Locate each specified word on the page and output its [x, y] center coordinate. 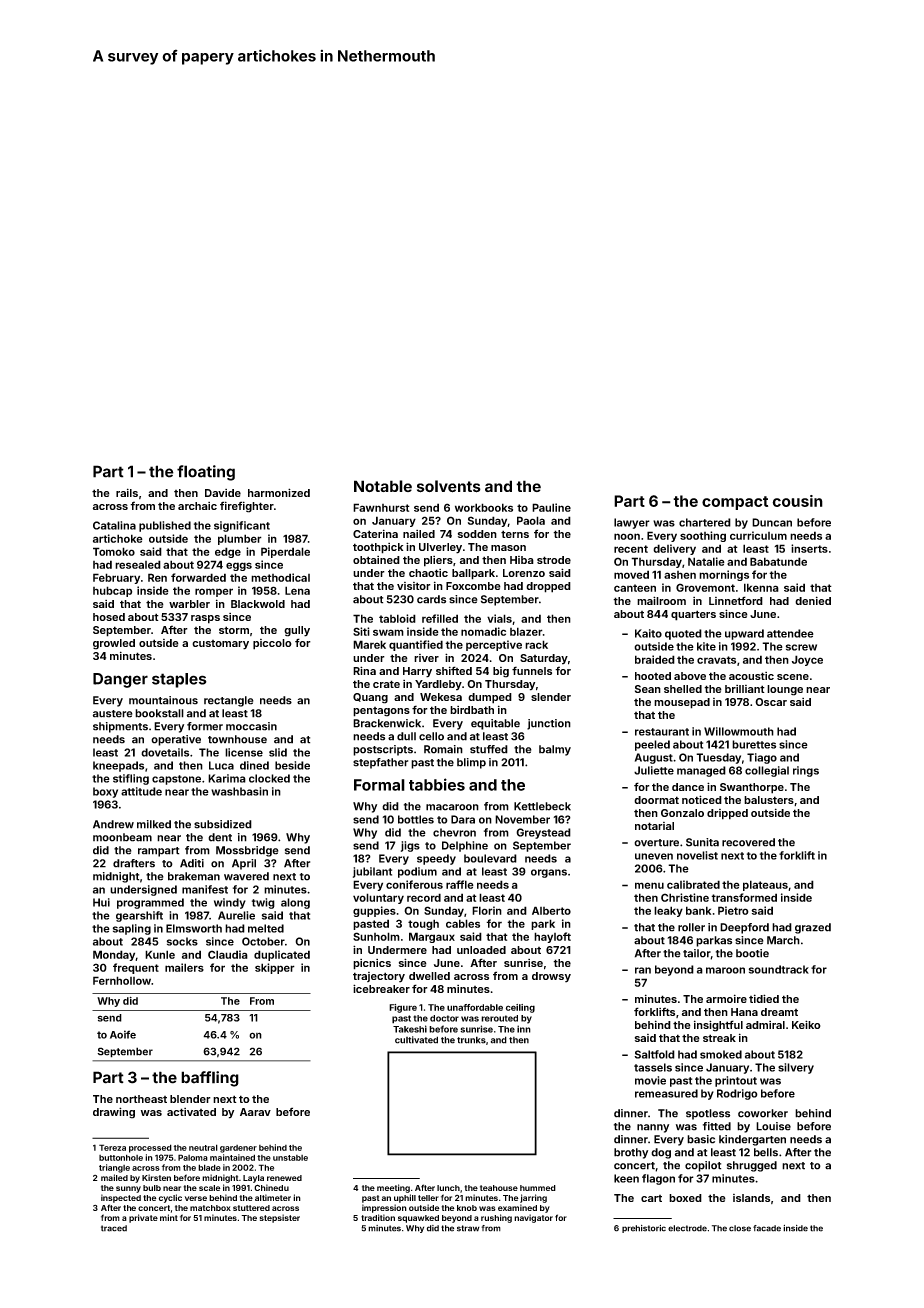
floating [206, 473]
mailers [184, 967]
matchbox [210, 1208]
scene [793, 677]
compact [735, 503]
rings [806, 771]
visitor [414, 586]
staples [179, 680]
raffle [460, 884]
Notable [383, 486]
